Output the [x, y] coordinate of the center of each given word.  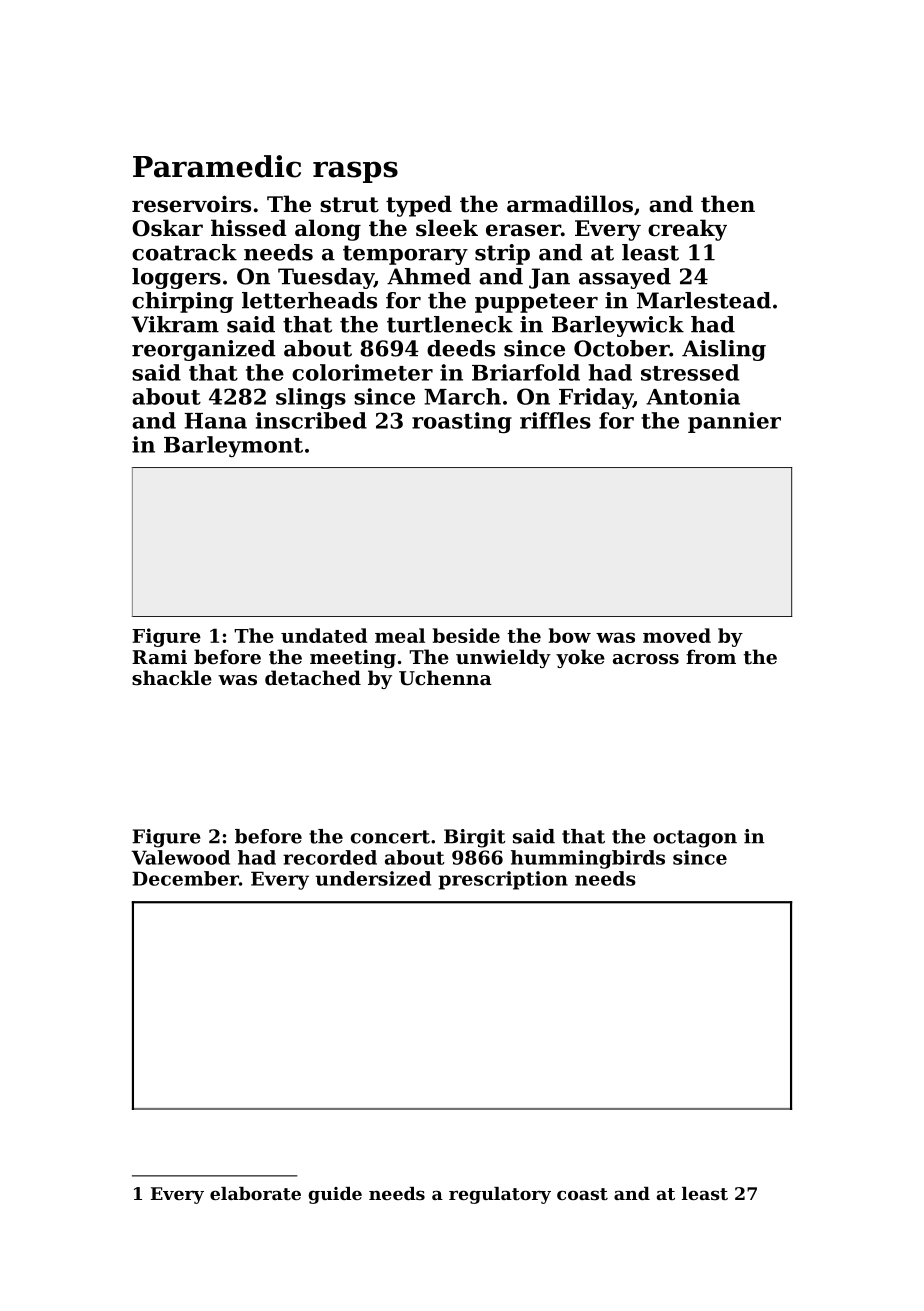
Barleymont [233, 446]
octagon [695, 839]
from [711, 656]
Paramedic [217, 166]
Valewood [180, 857]
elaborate [255, 1193]
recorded [330, 857]
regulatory [500, 1195]
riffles [555, 420]
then [728, 204]
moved [677, 635]
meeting [353, 658]
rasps [355, 172]
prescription [503, 880]
